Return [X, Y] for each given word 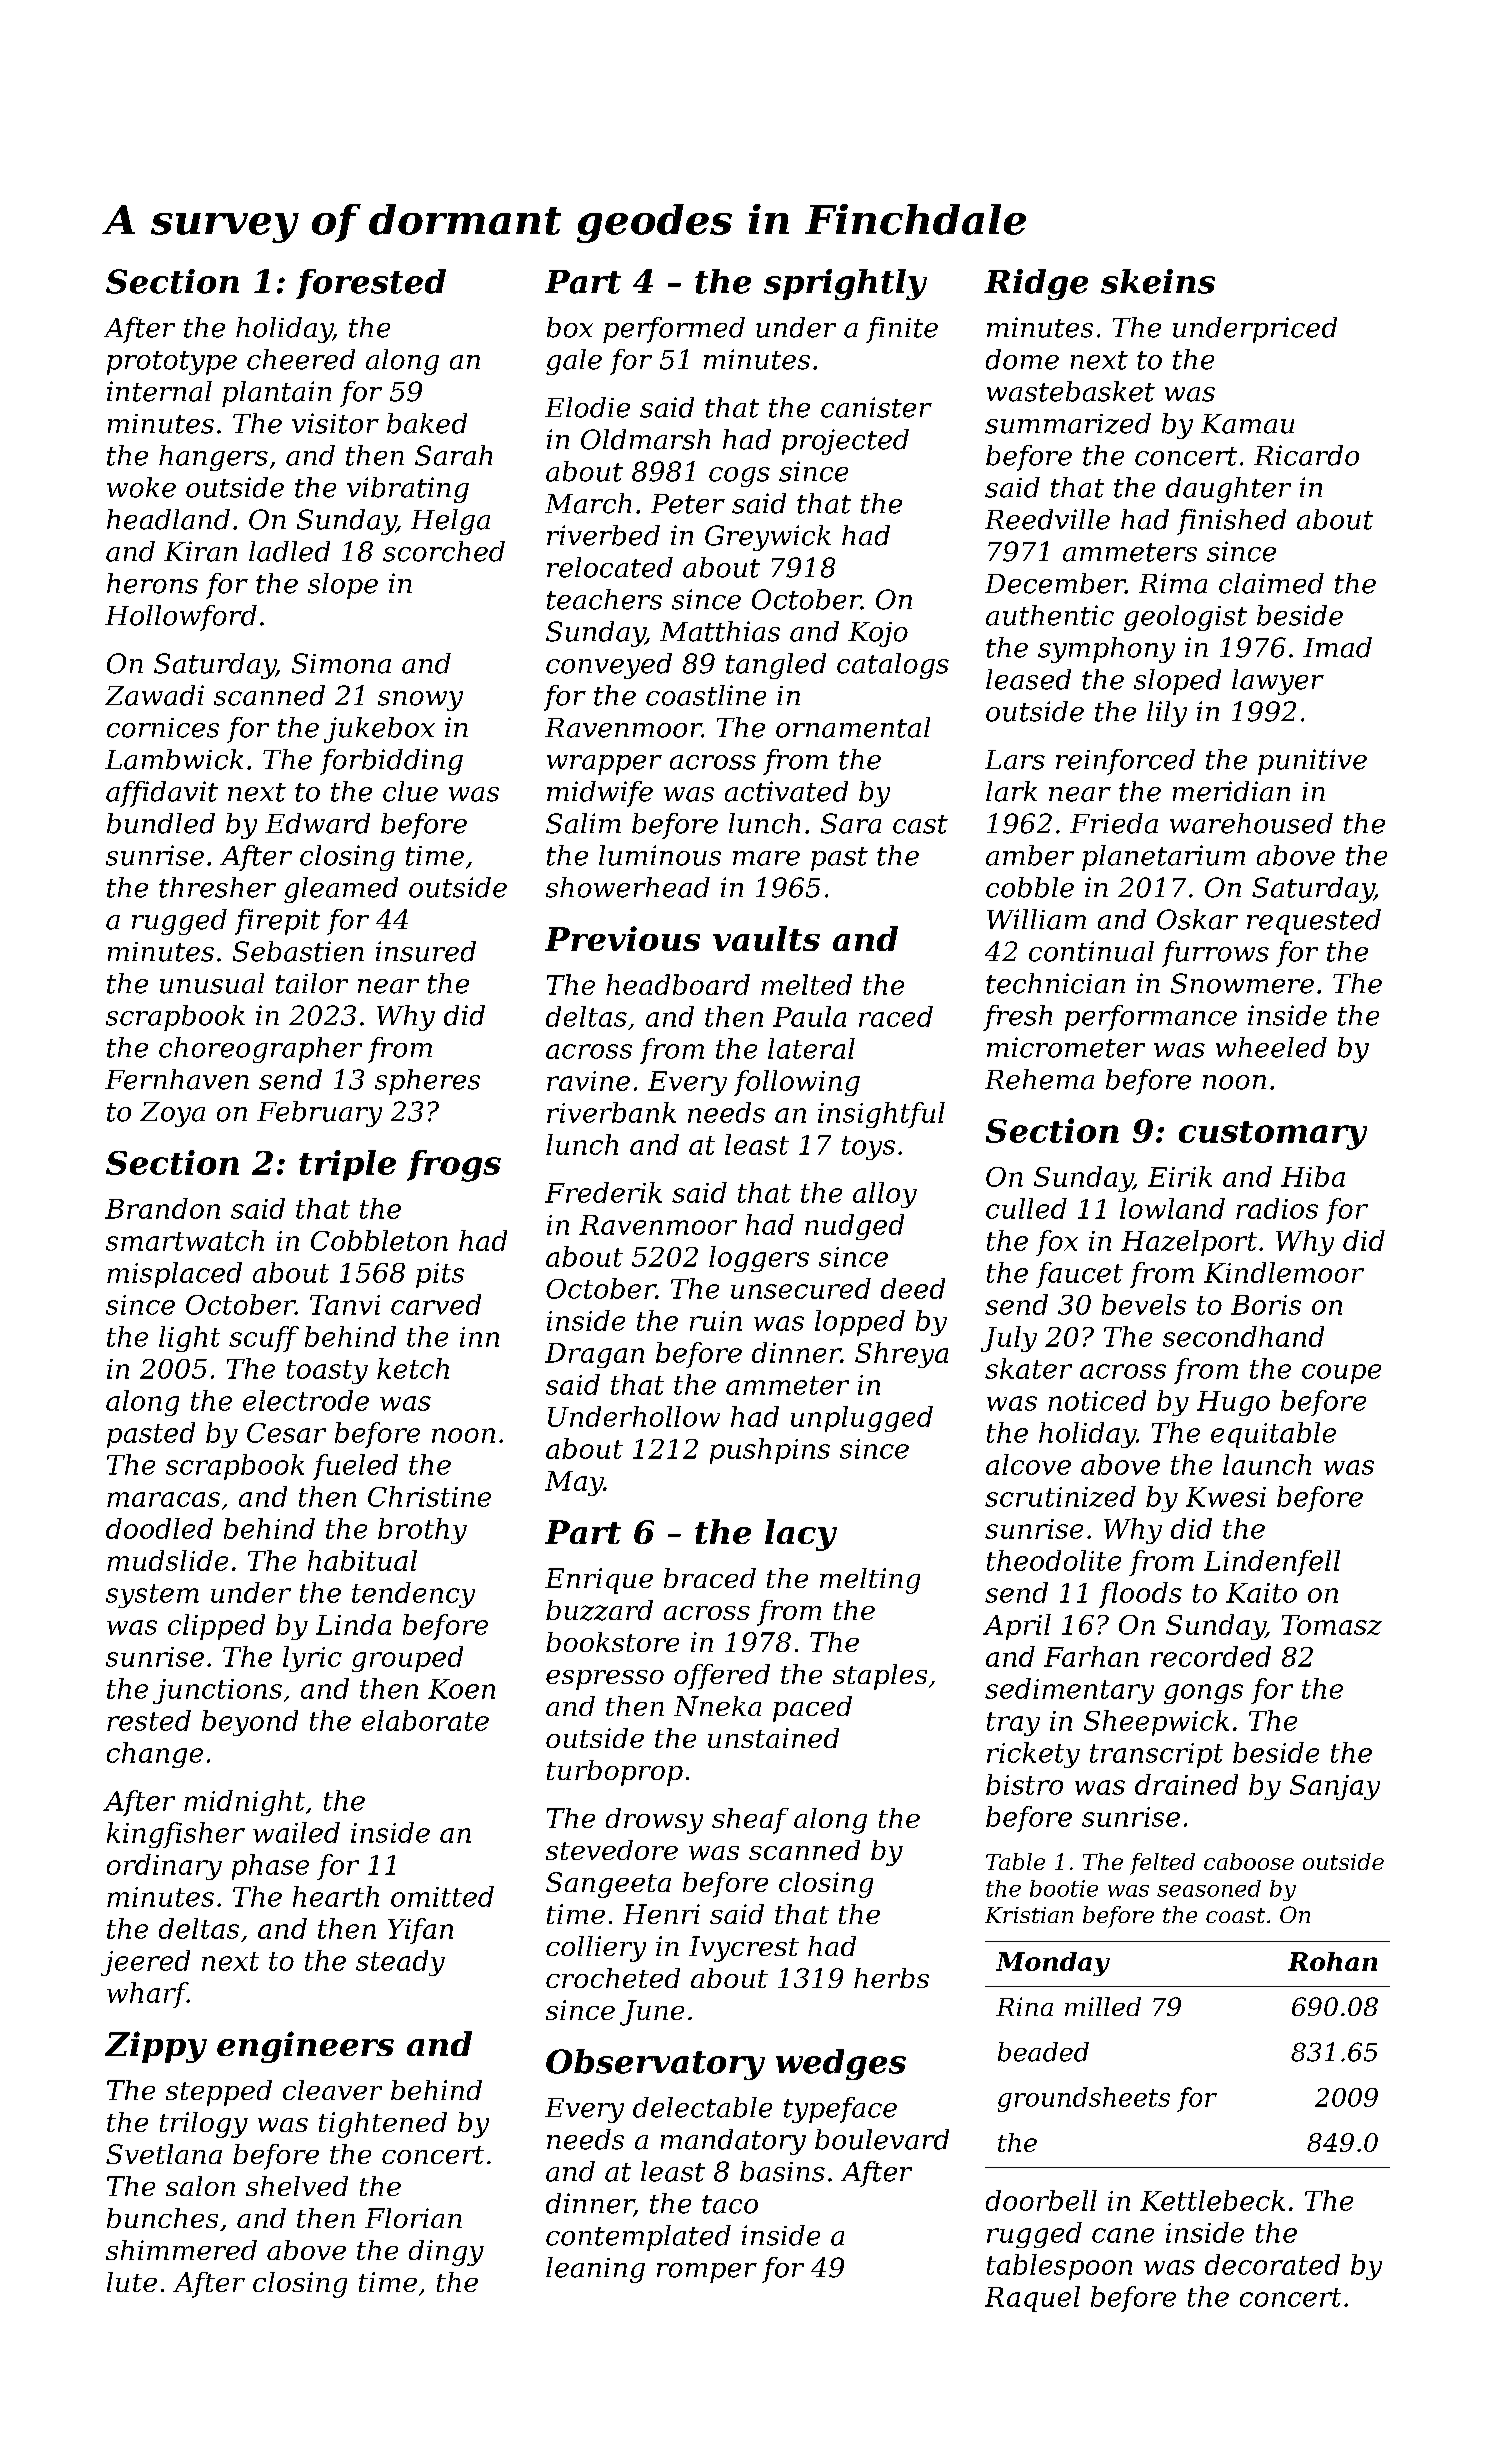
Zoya [172, 1114]
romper [707, 2273]
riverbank [611, 1112]
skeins [1158, 281]
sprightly [845, 284]
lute [132, 2282]
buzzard [599, 1610]
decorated [1272, 2264]
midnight [244, 1803]
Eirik [1180, 1176]
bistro [1024, 1784]
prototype [172, 363]
